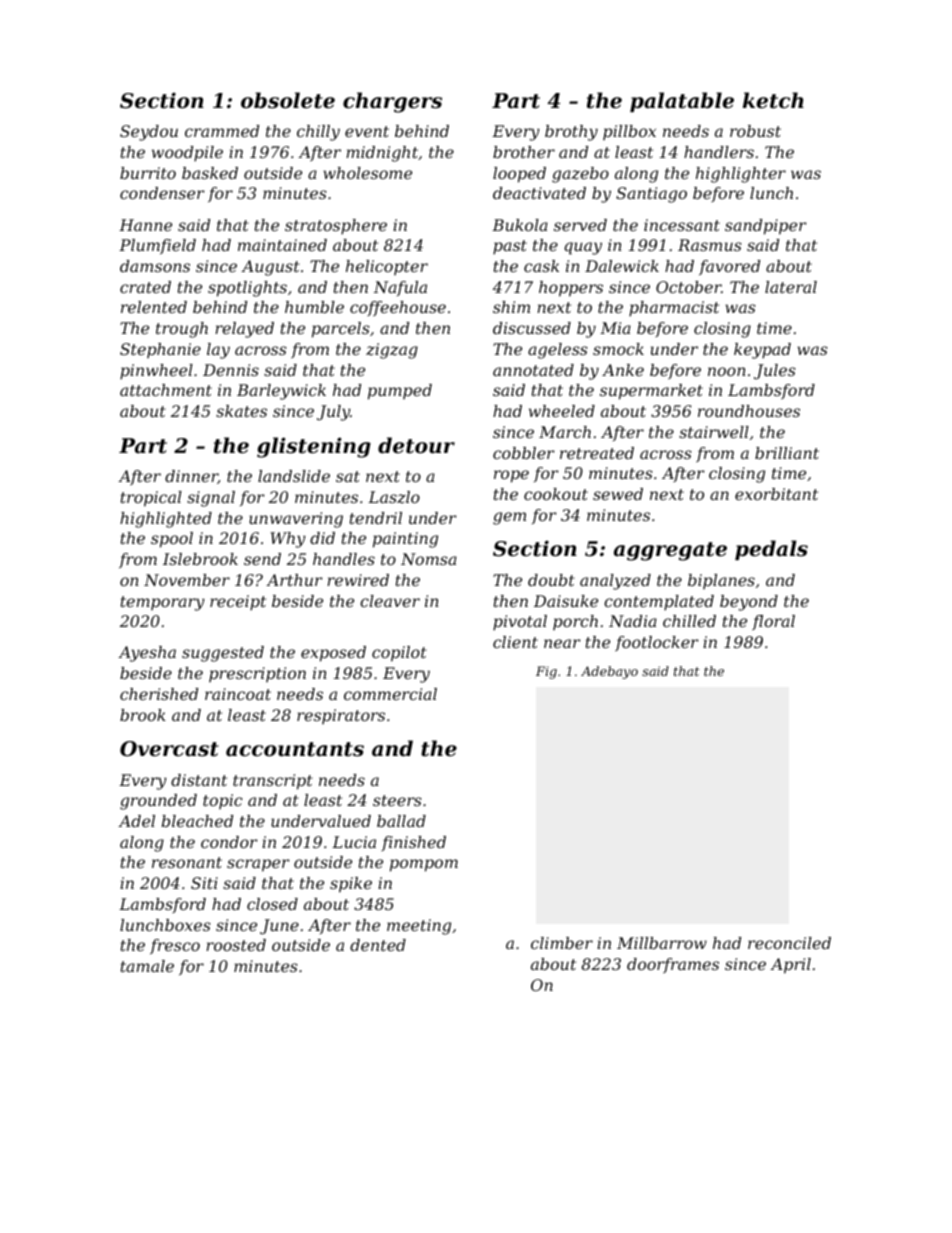 This image has height=1233, width=952. I want to click on smock, so click(618, 349).
